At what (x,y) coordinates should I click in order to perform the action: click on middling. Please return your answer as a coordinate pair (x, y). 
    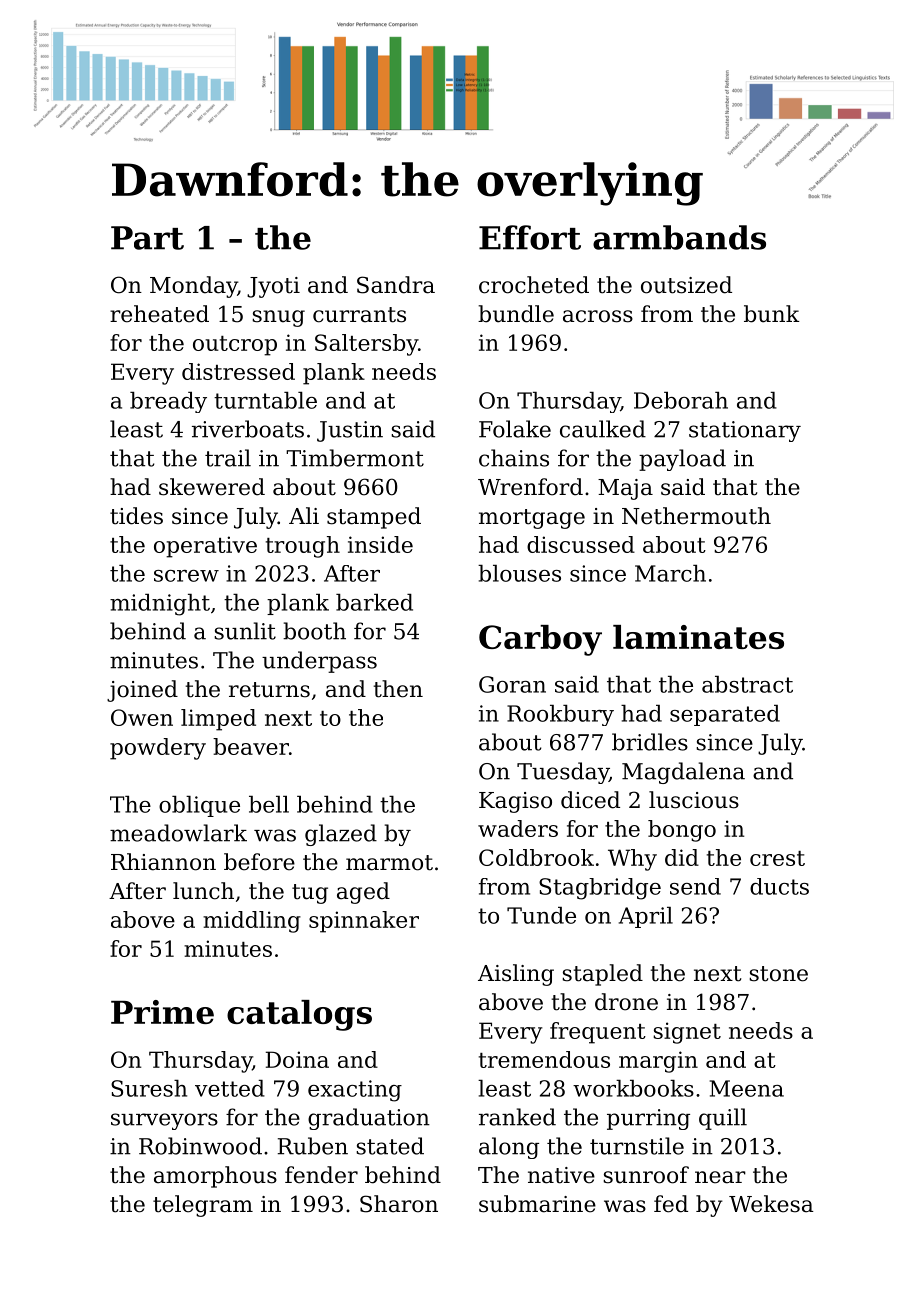
    Looking at the image, I should click on (252, 922).
